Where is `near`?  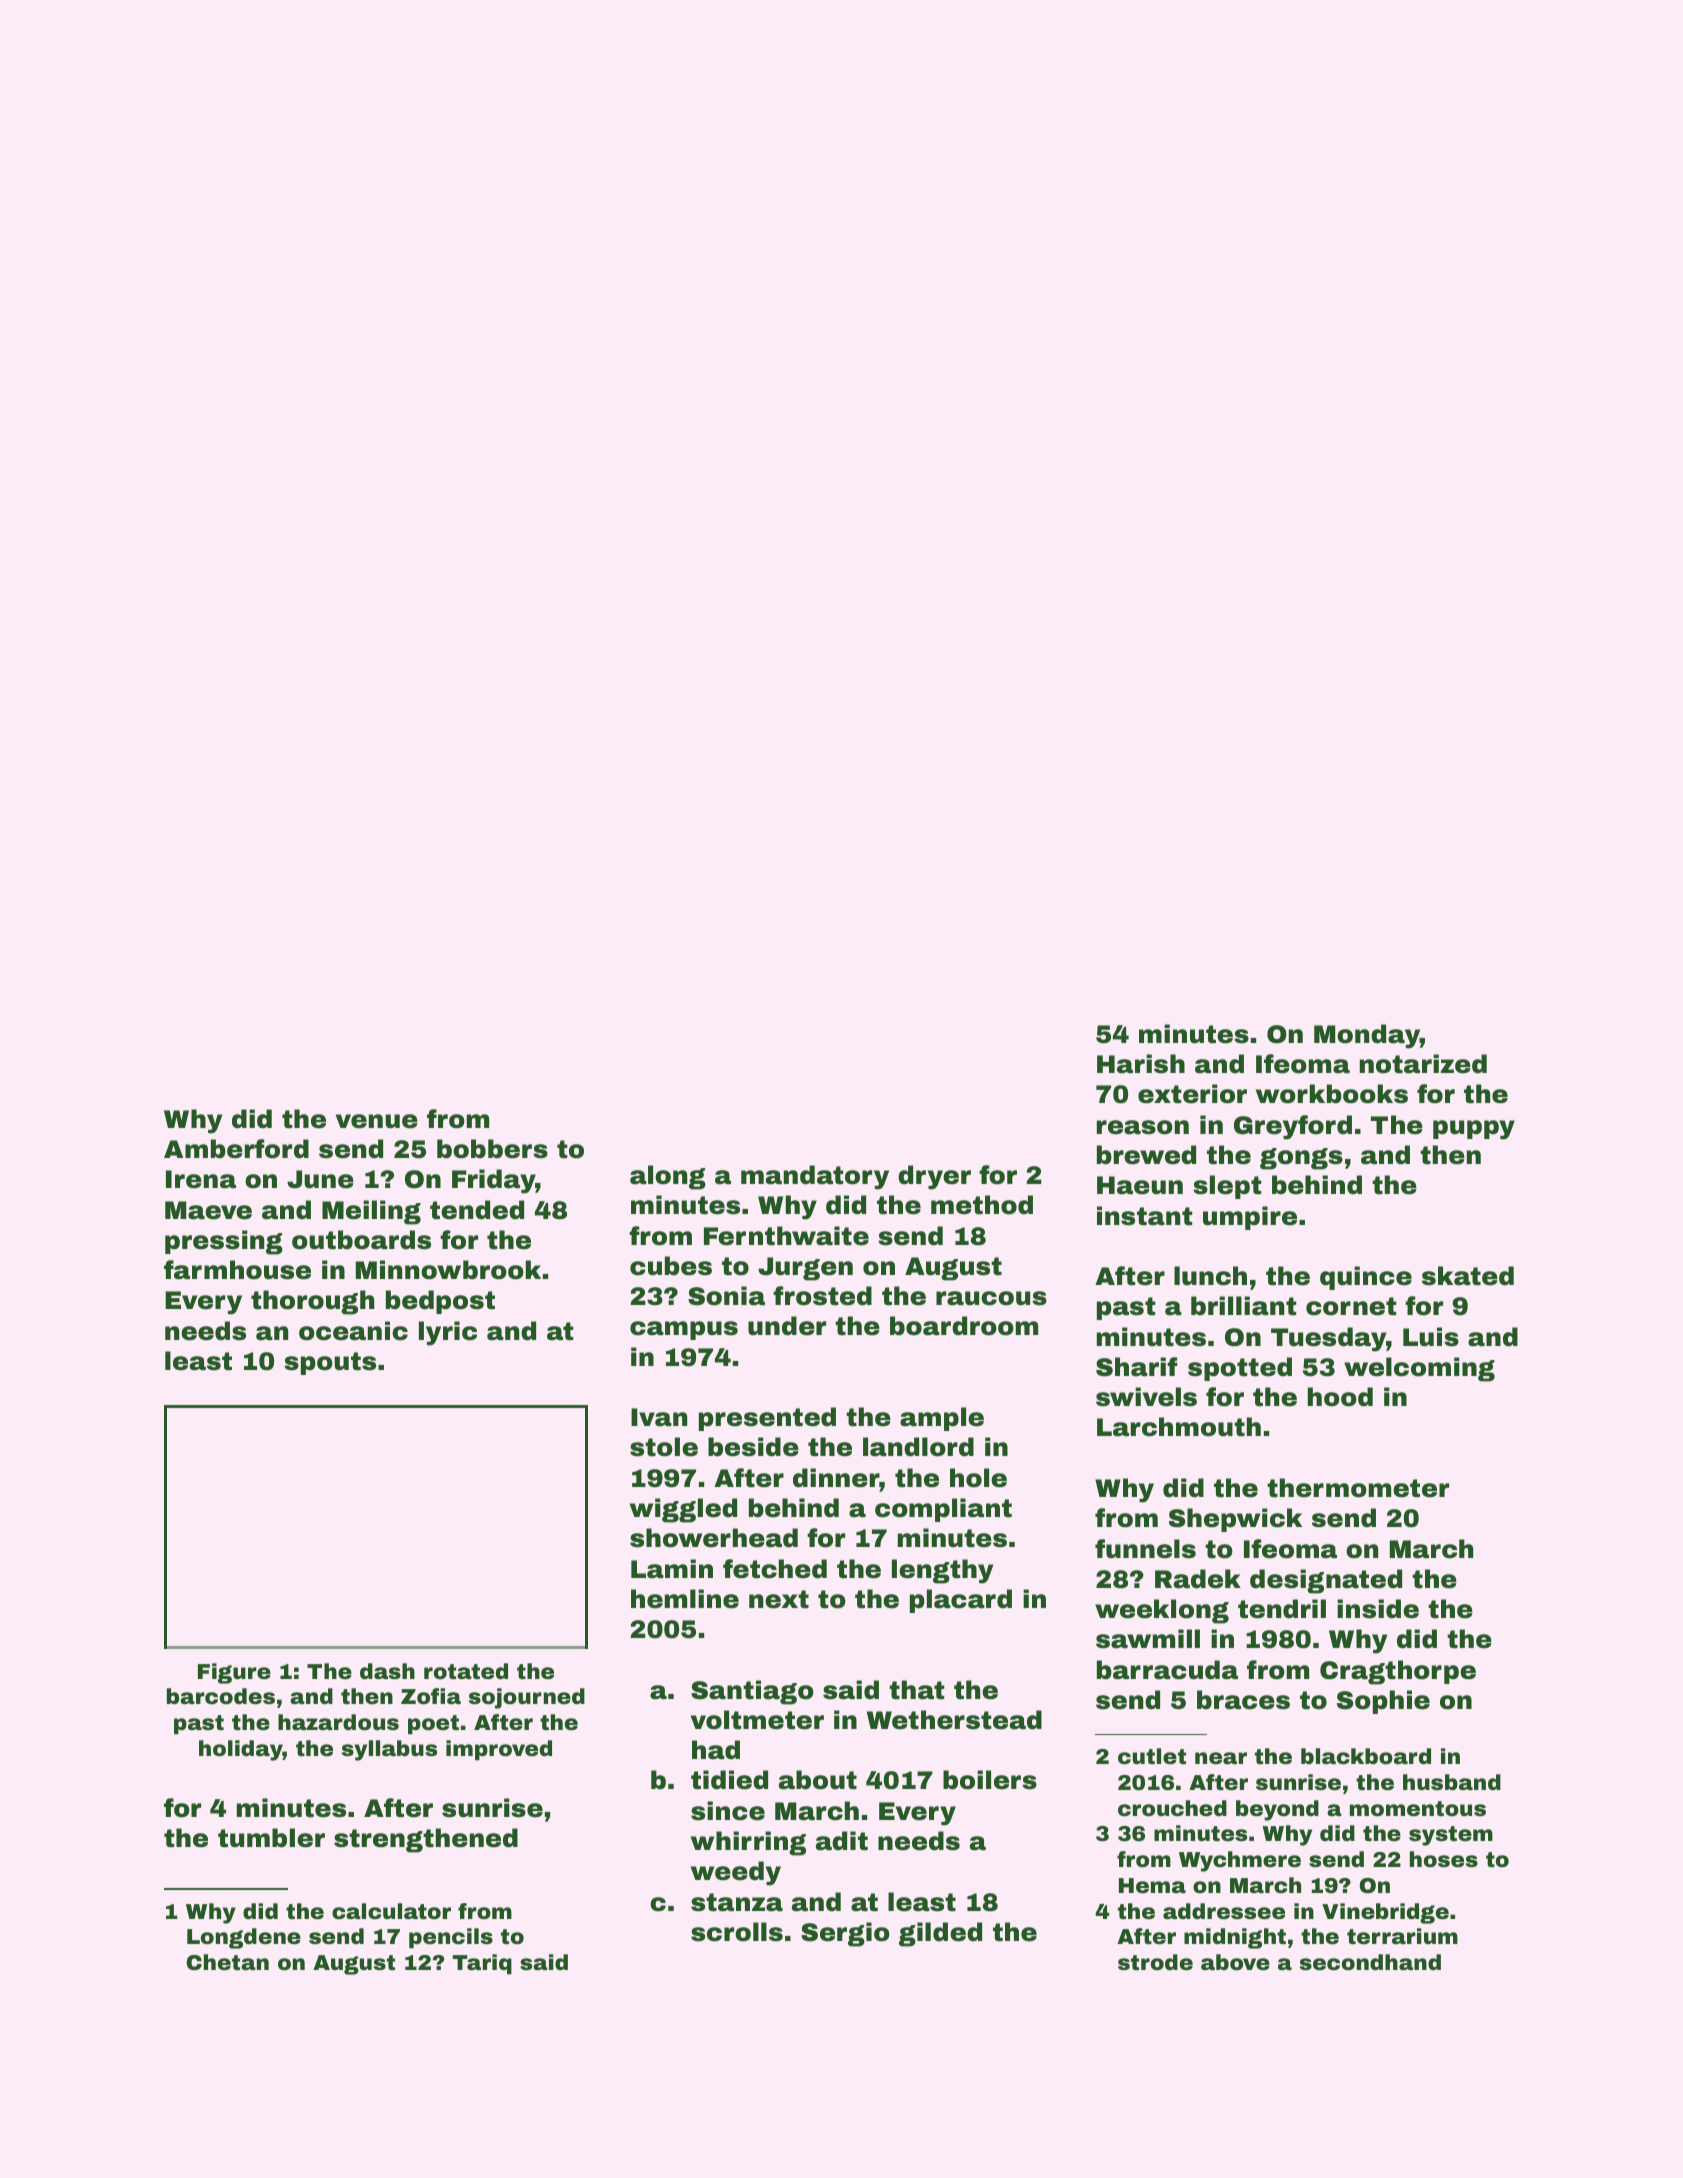
near is located at coordinates (1221, 1758).
